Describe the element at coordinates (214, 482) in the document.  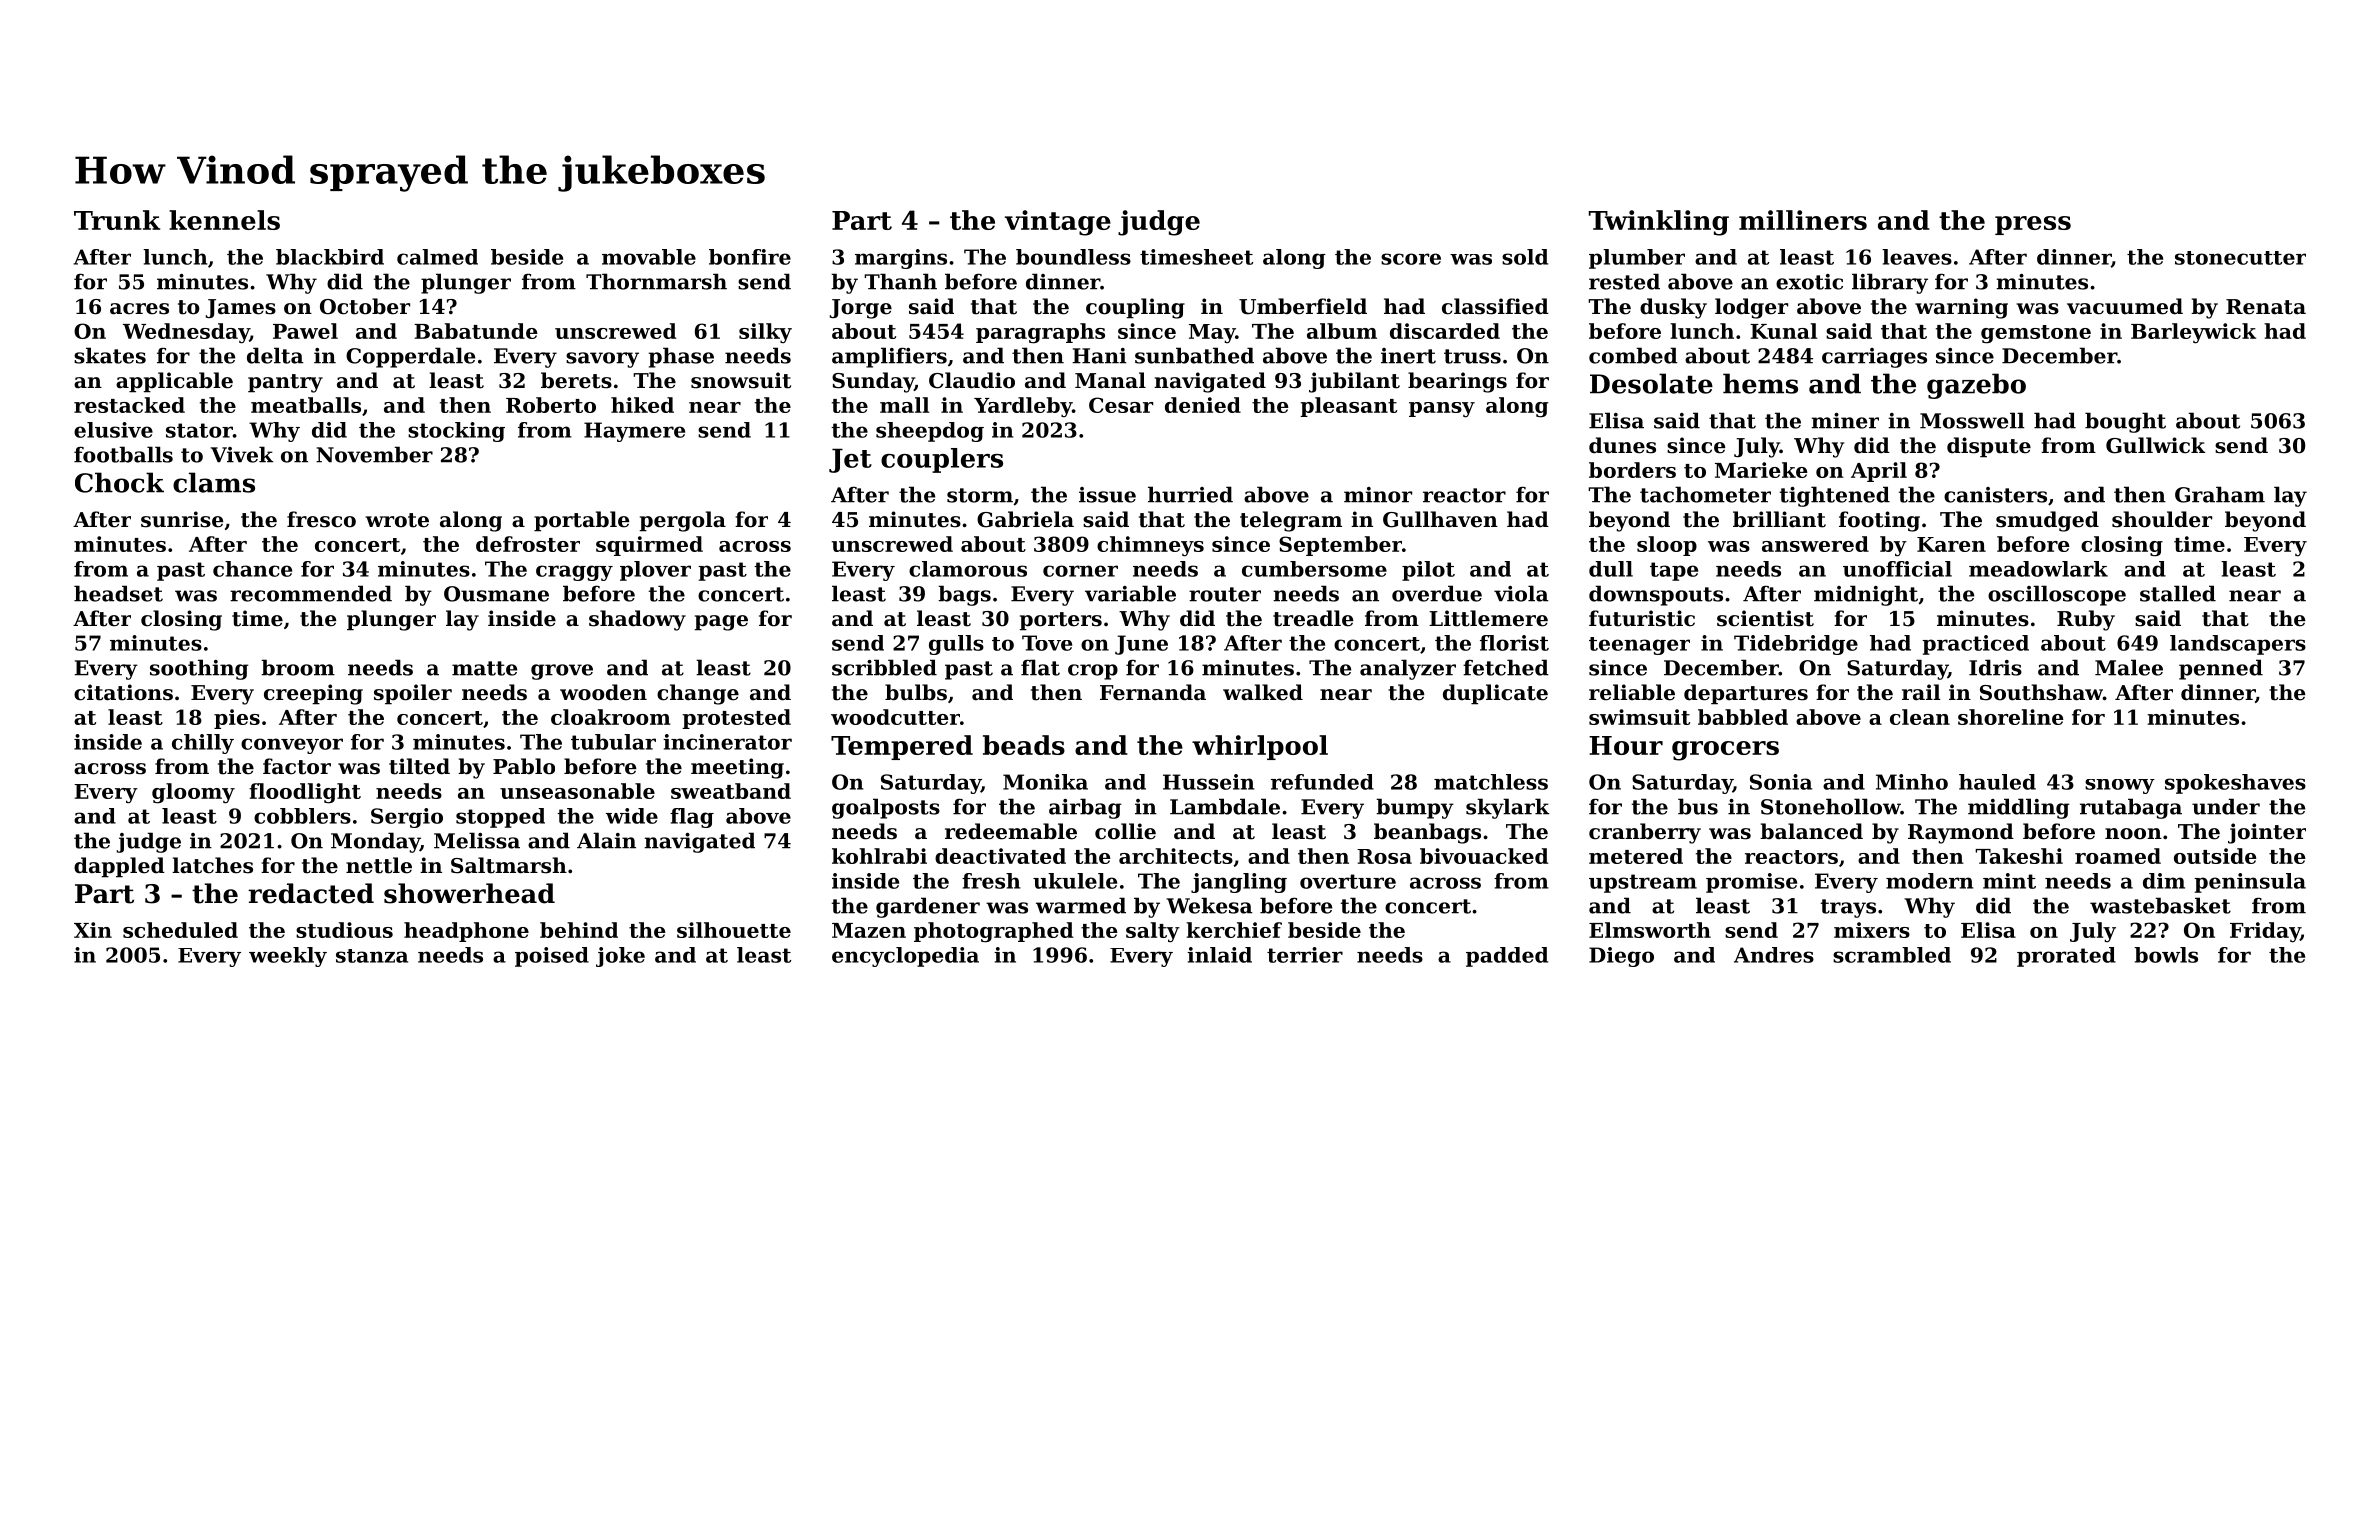
I see `clams` at that location.
